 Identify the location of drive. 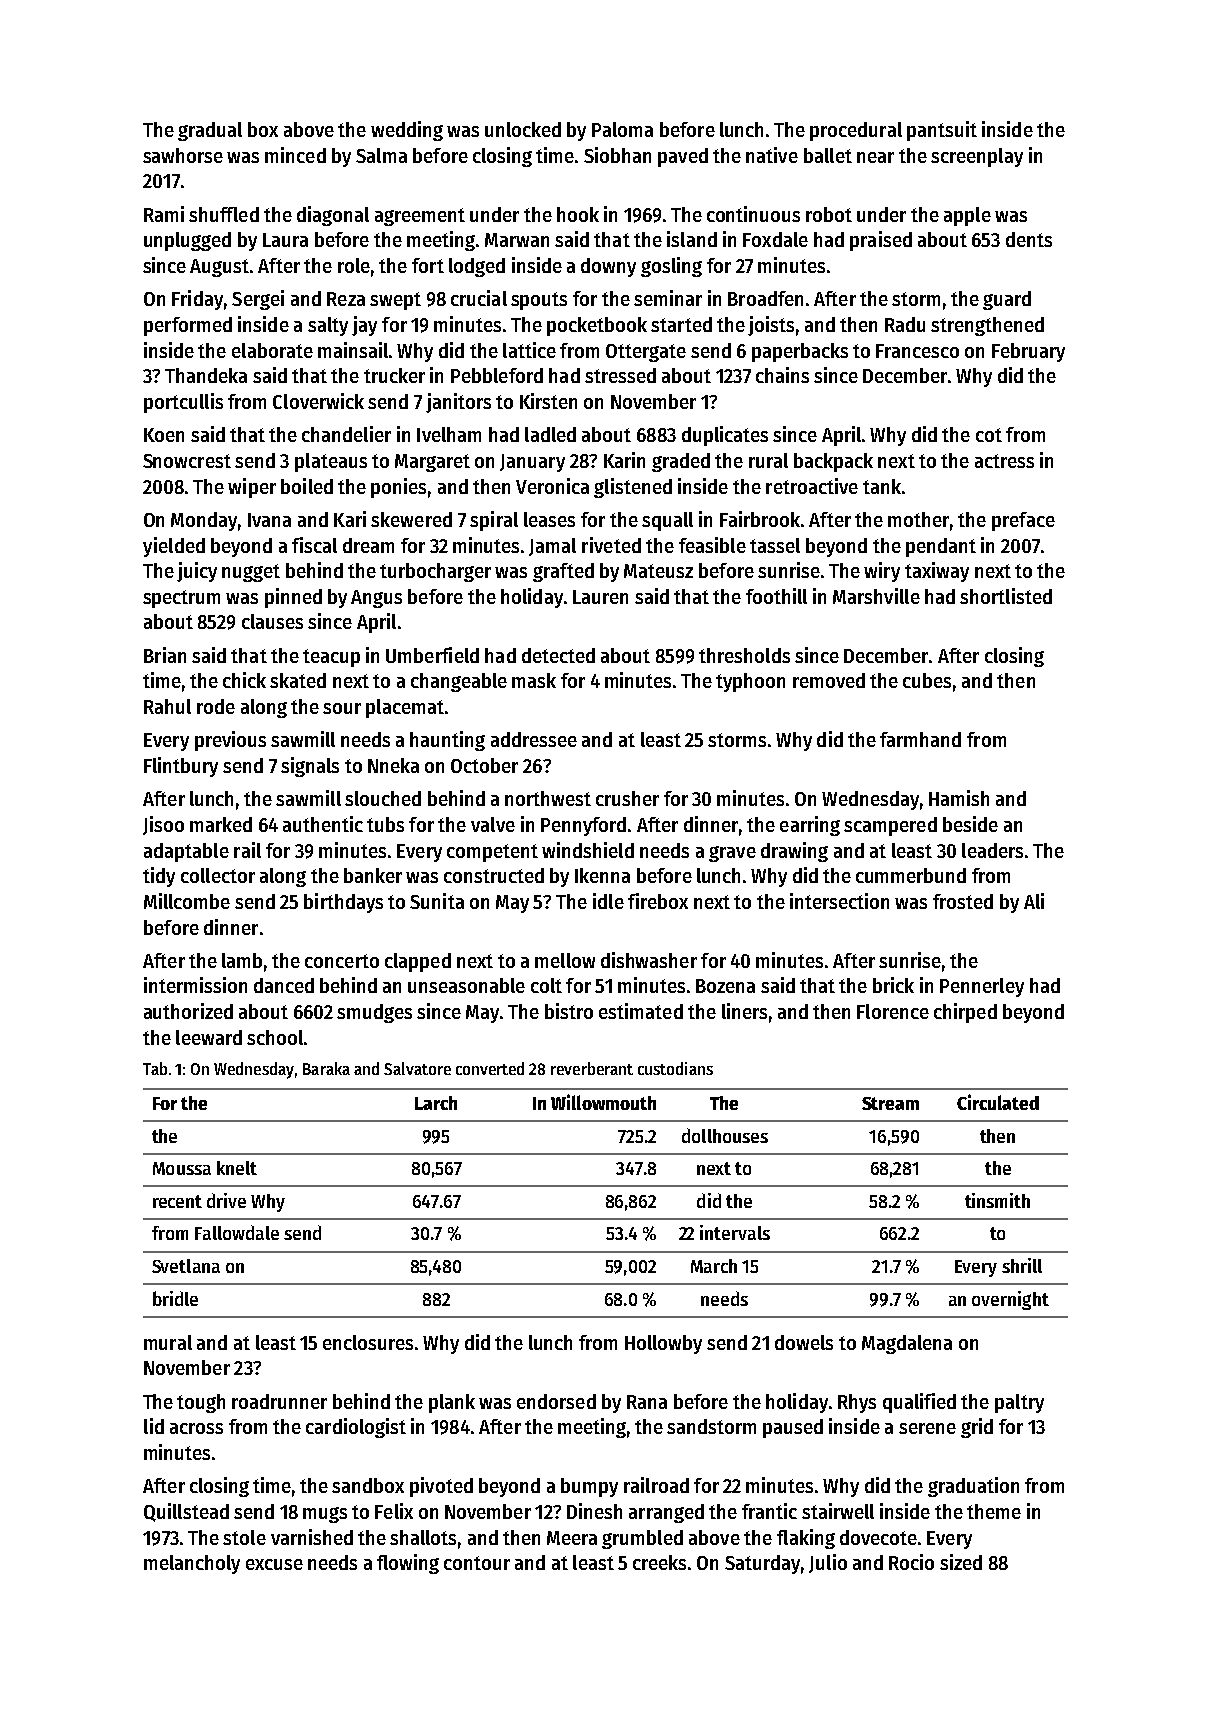
(226, 1200).
